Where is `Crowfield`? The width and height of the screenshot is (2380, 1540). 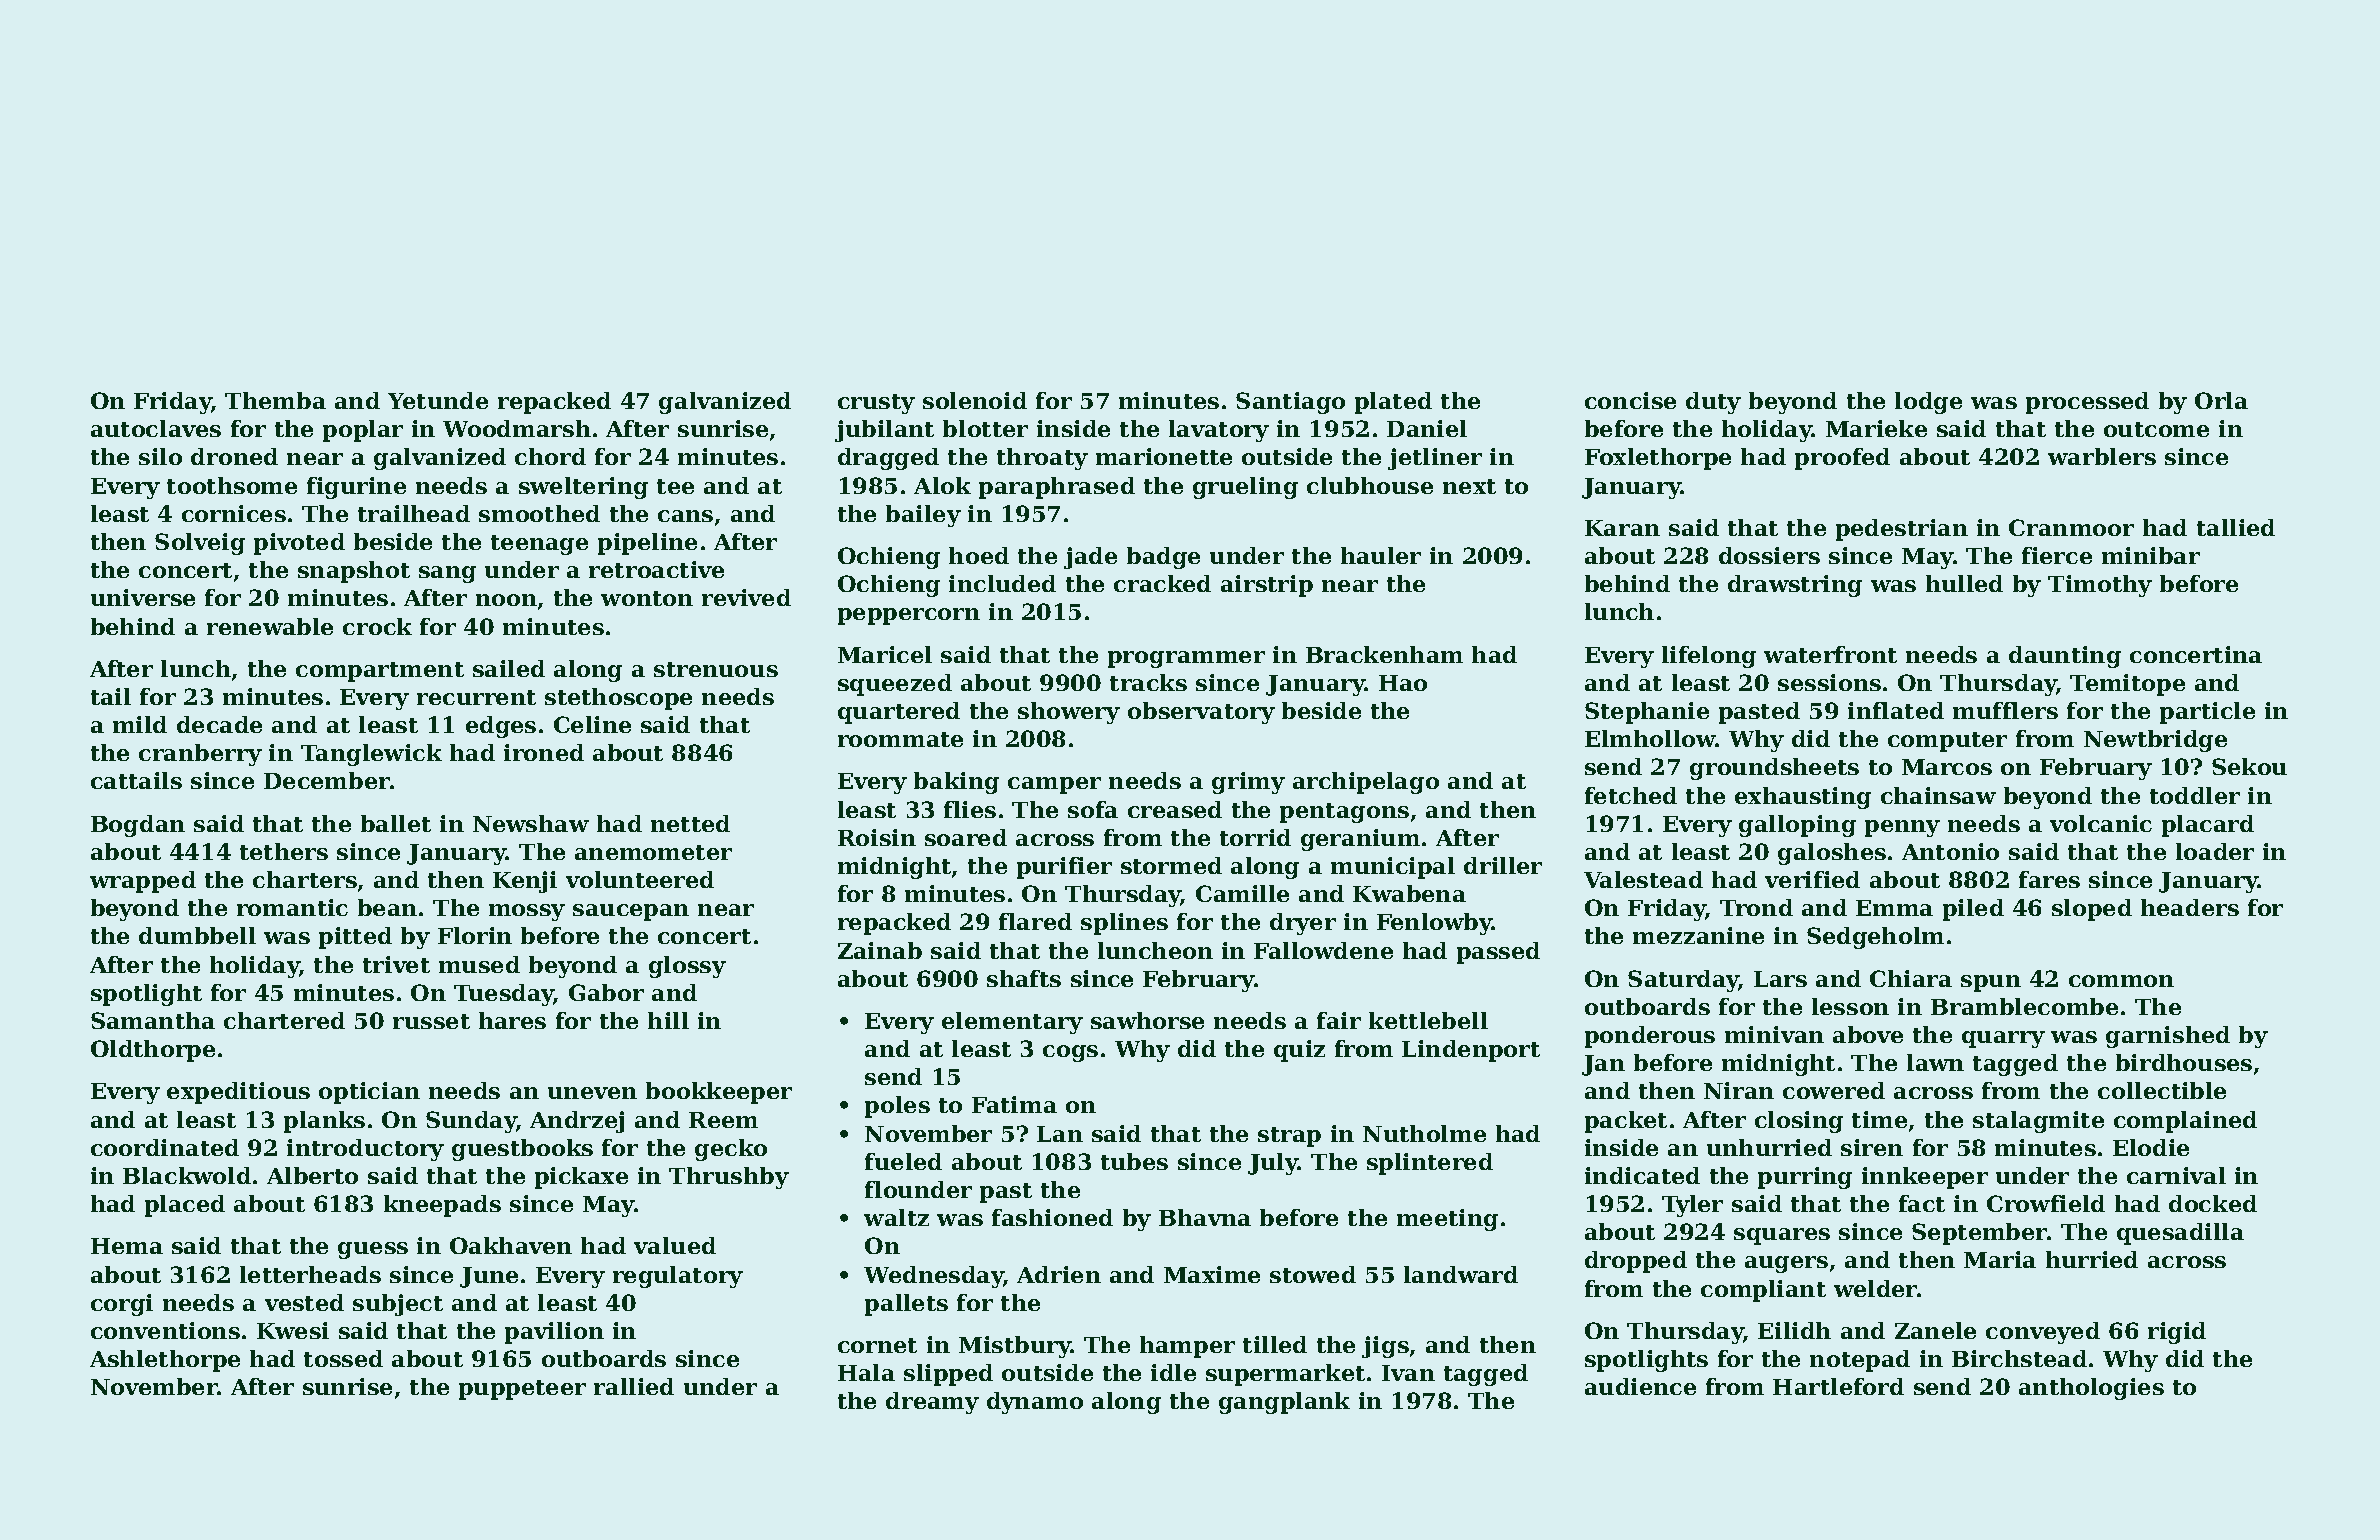 Crowfield is located at coordinates (2046, 1203).
